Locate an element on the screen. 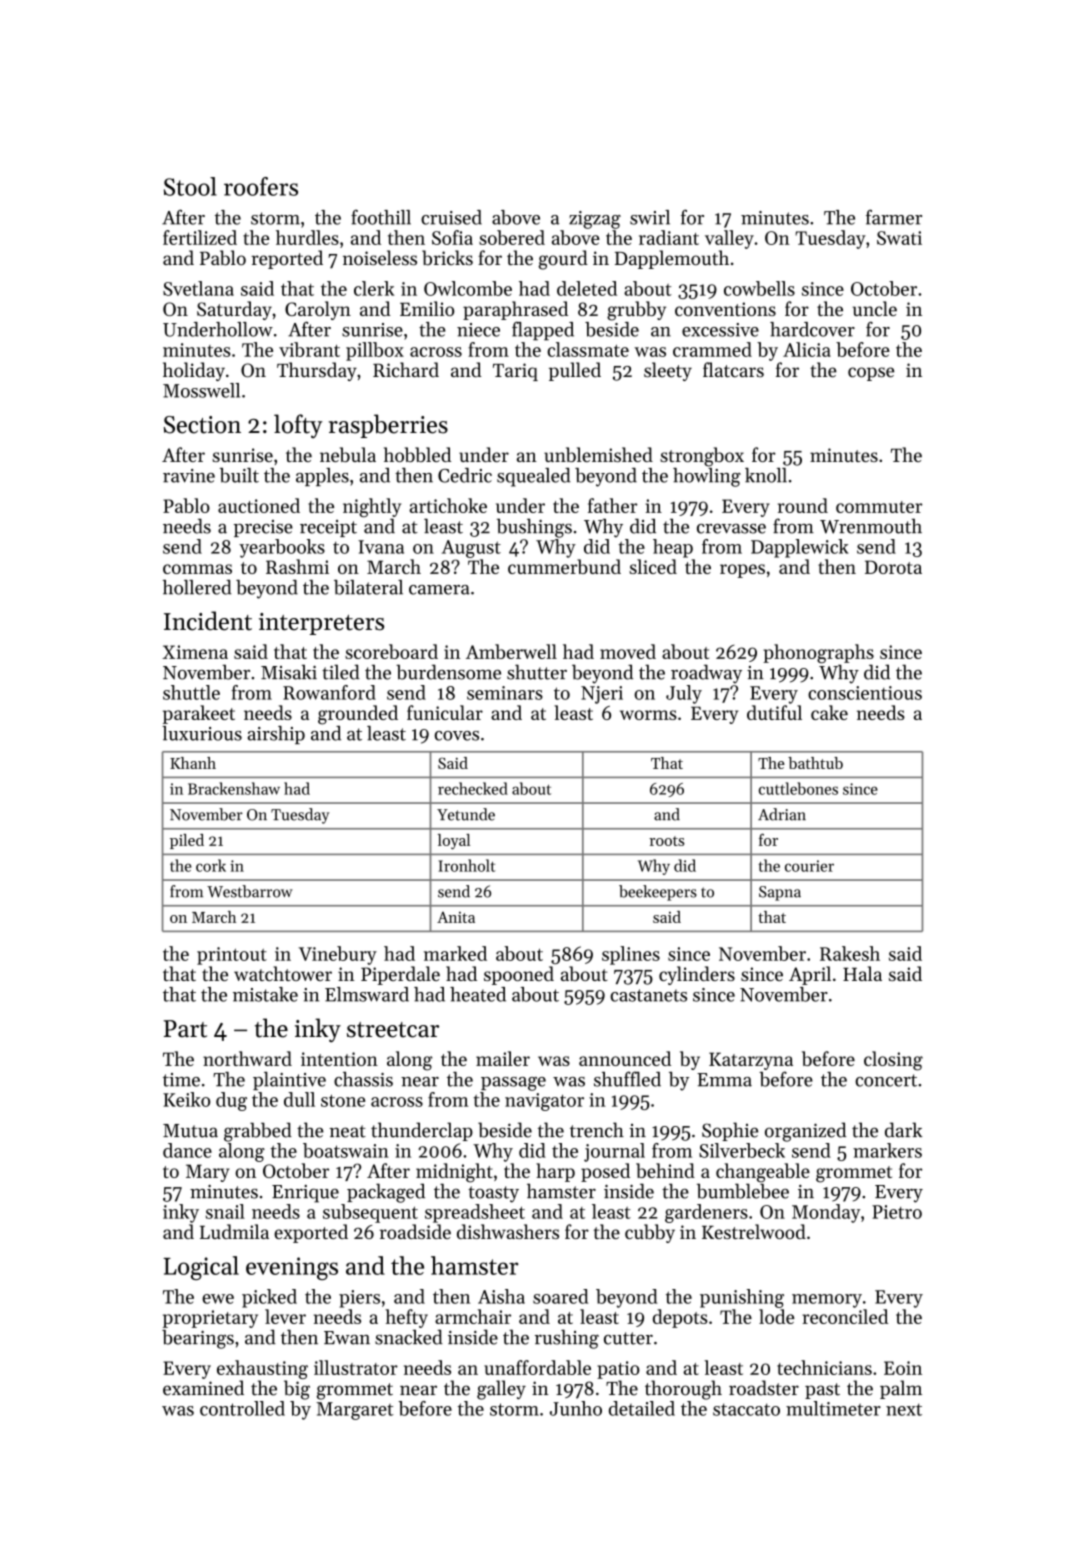 Image resolution: width=1085 pixels, height=1541 pixels. dishwashers is located at coordinates (508, 1231).
